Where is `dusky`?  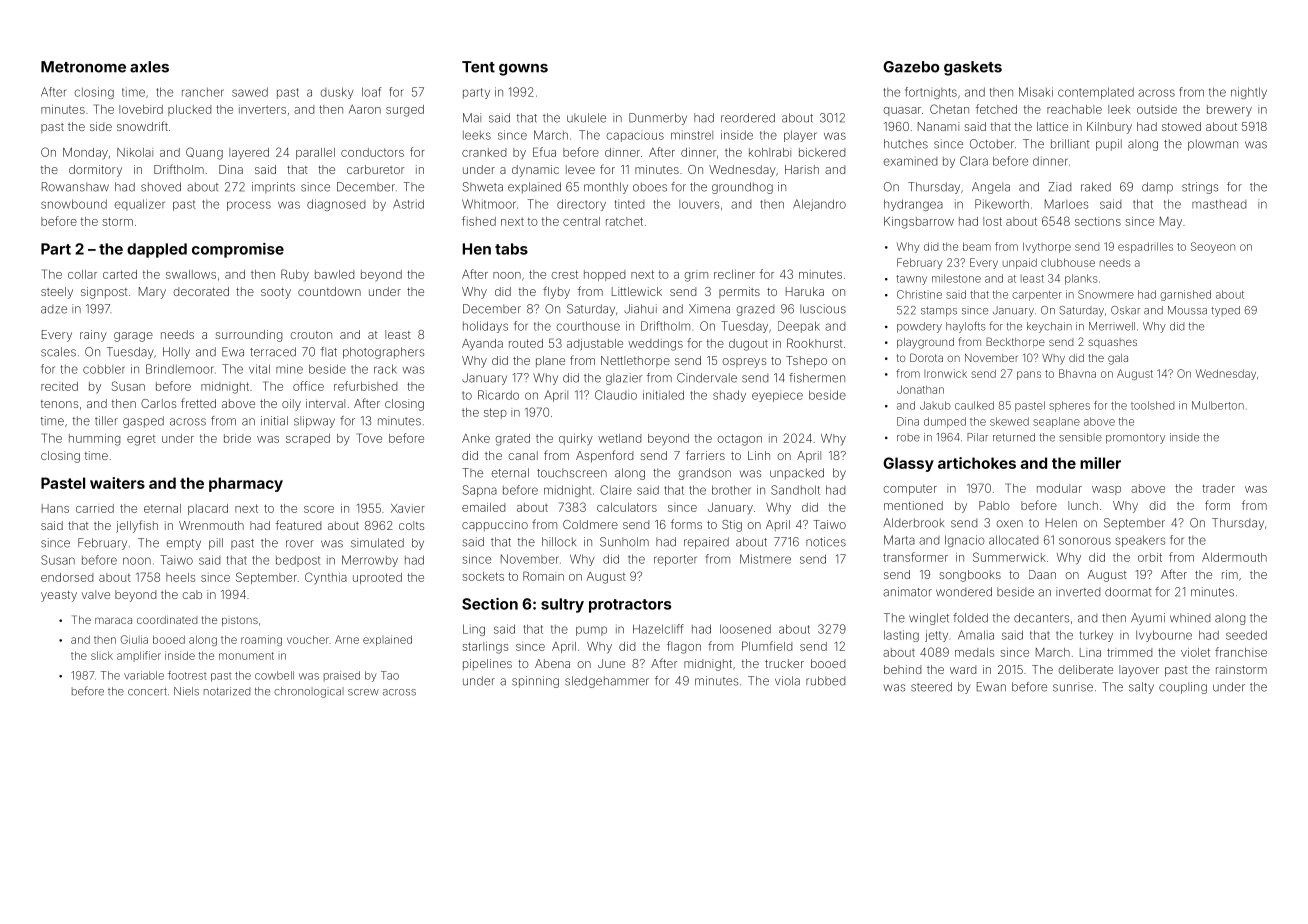
dusky is located at coordinates (337, 93).
